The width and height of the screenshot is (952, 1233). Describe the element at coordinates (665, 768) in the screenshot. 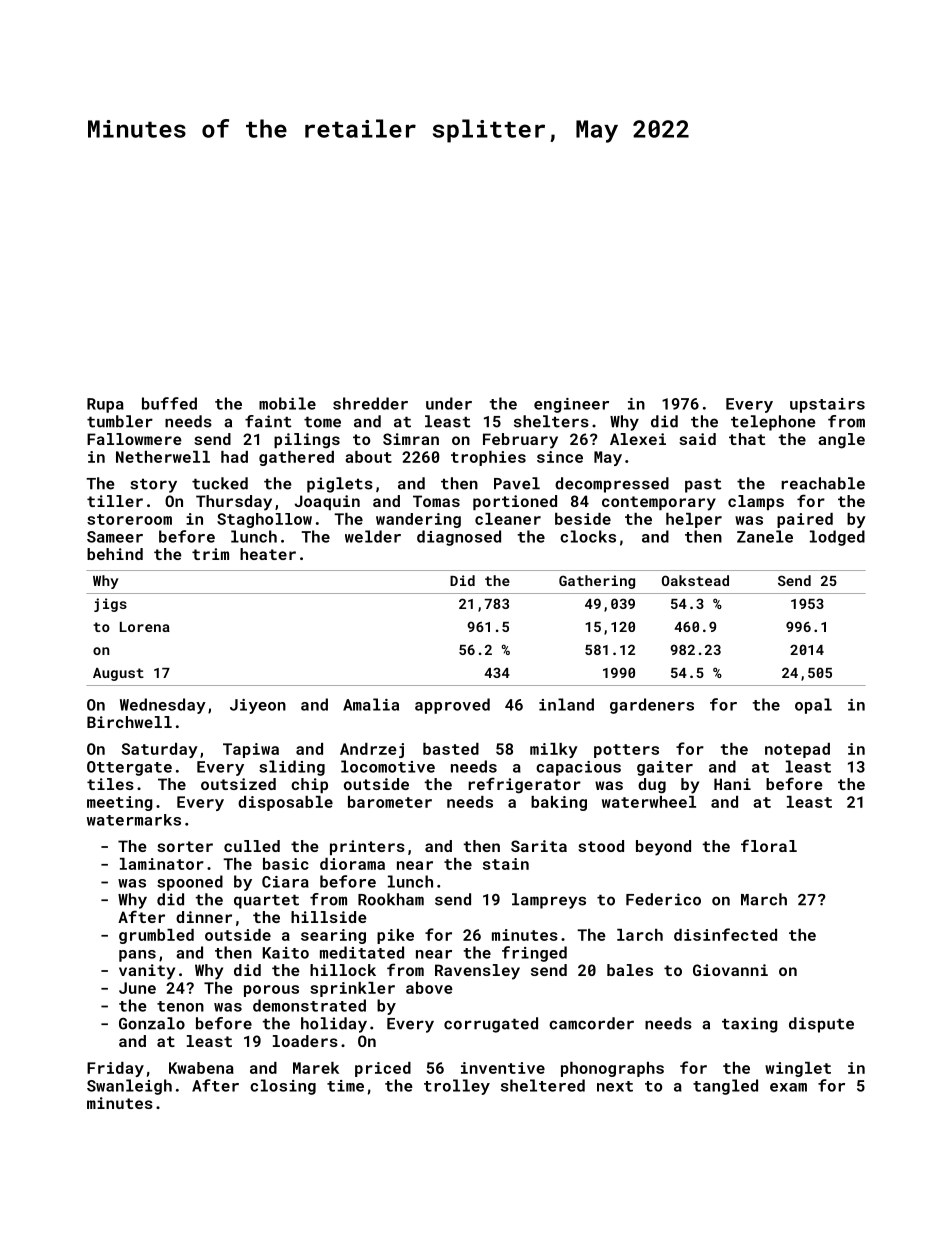

I see `gaiter` at that location.
